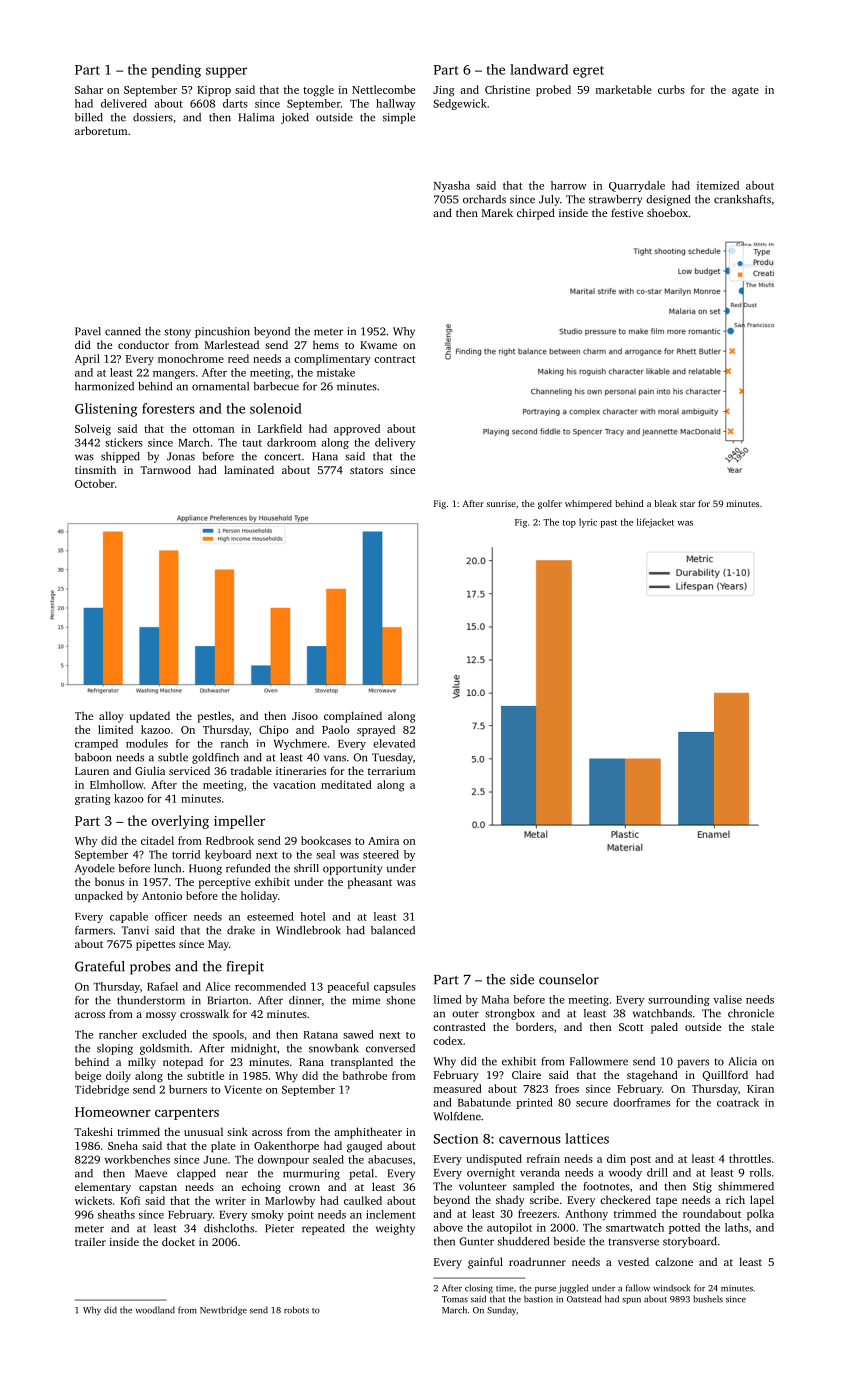  Describe the element at coordinates (395, 359) in the screenshot. I see `contract` at that location.
